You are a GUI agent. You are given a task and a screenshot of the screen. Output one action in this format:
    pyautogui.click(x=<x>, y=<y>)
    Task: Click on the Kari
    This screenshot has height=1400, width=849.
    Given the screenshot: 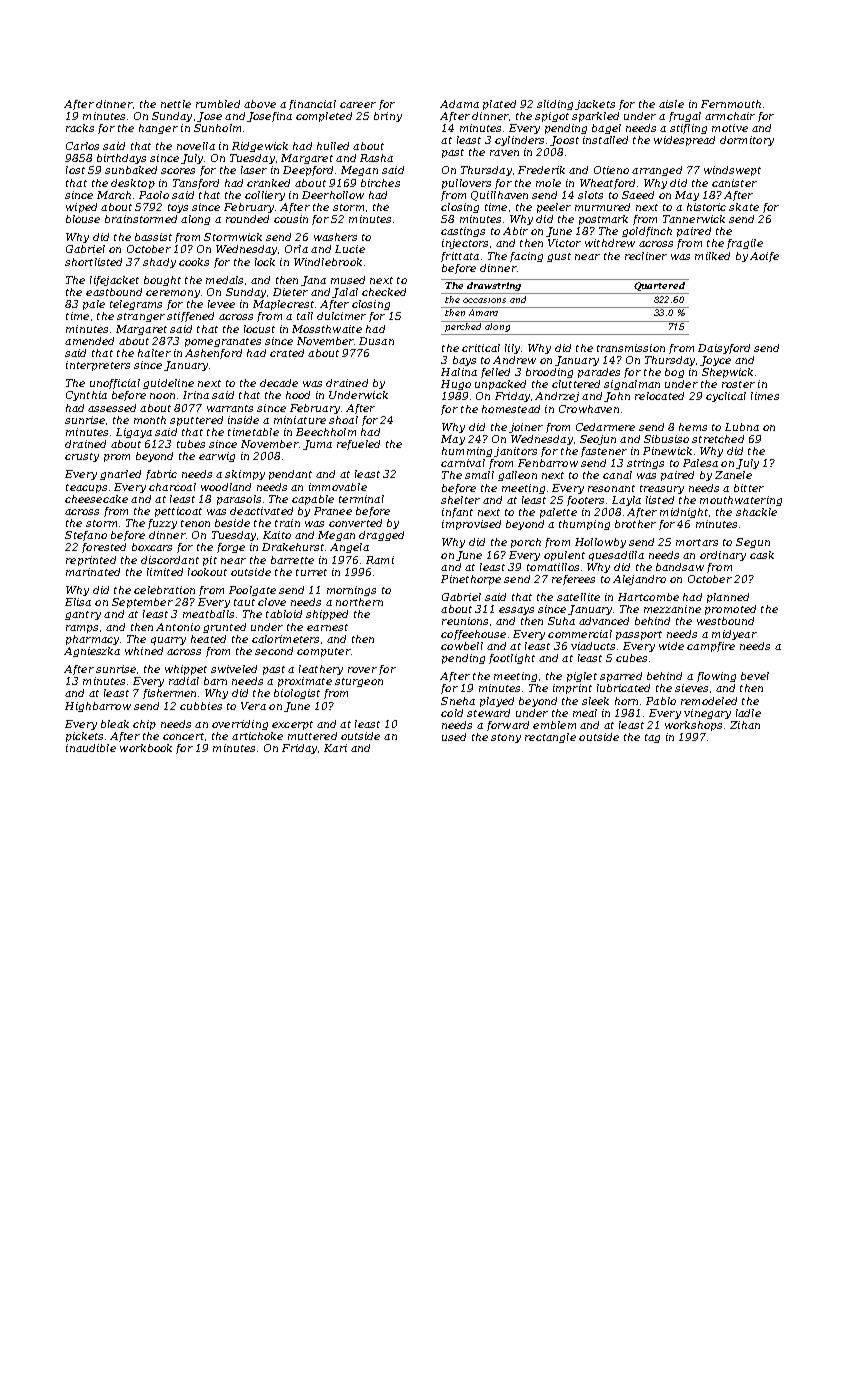 What is the action you would take?
    pyautogui.click(x=335, y=748)
